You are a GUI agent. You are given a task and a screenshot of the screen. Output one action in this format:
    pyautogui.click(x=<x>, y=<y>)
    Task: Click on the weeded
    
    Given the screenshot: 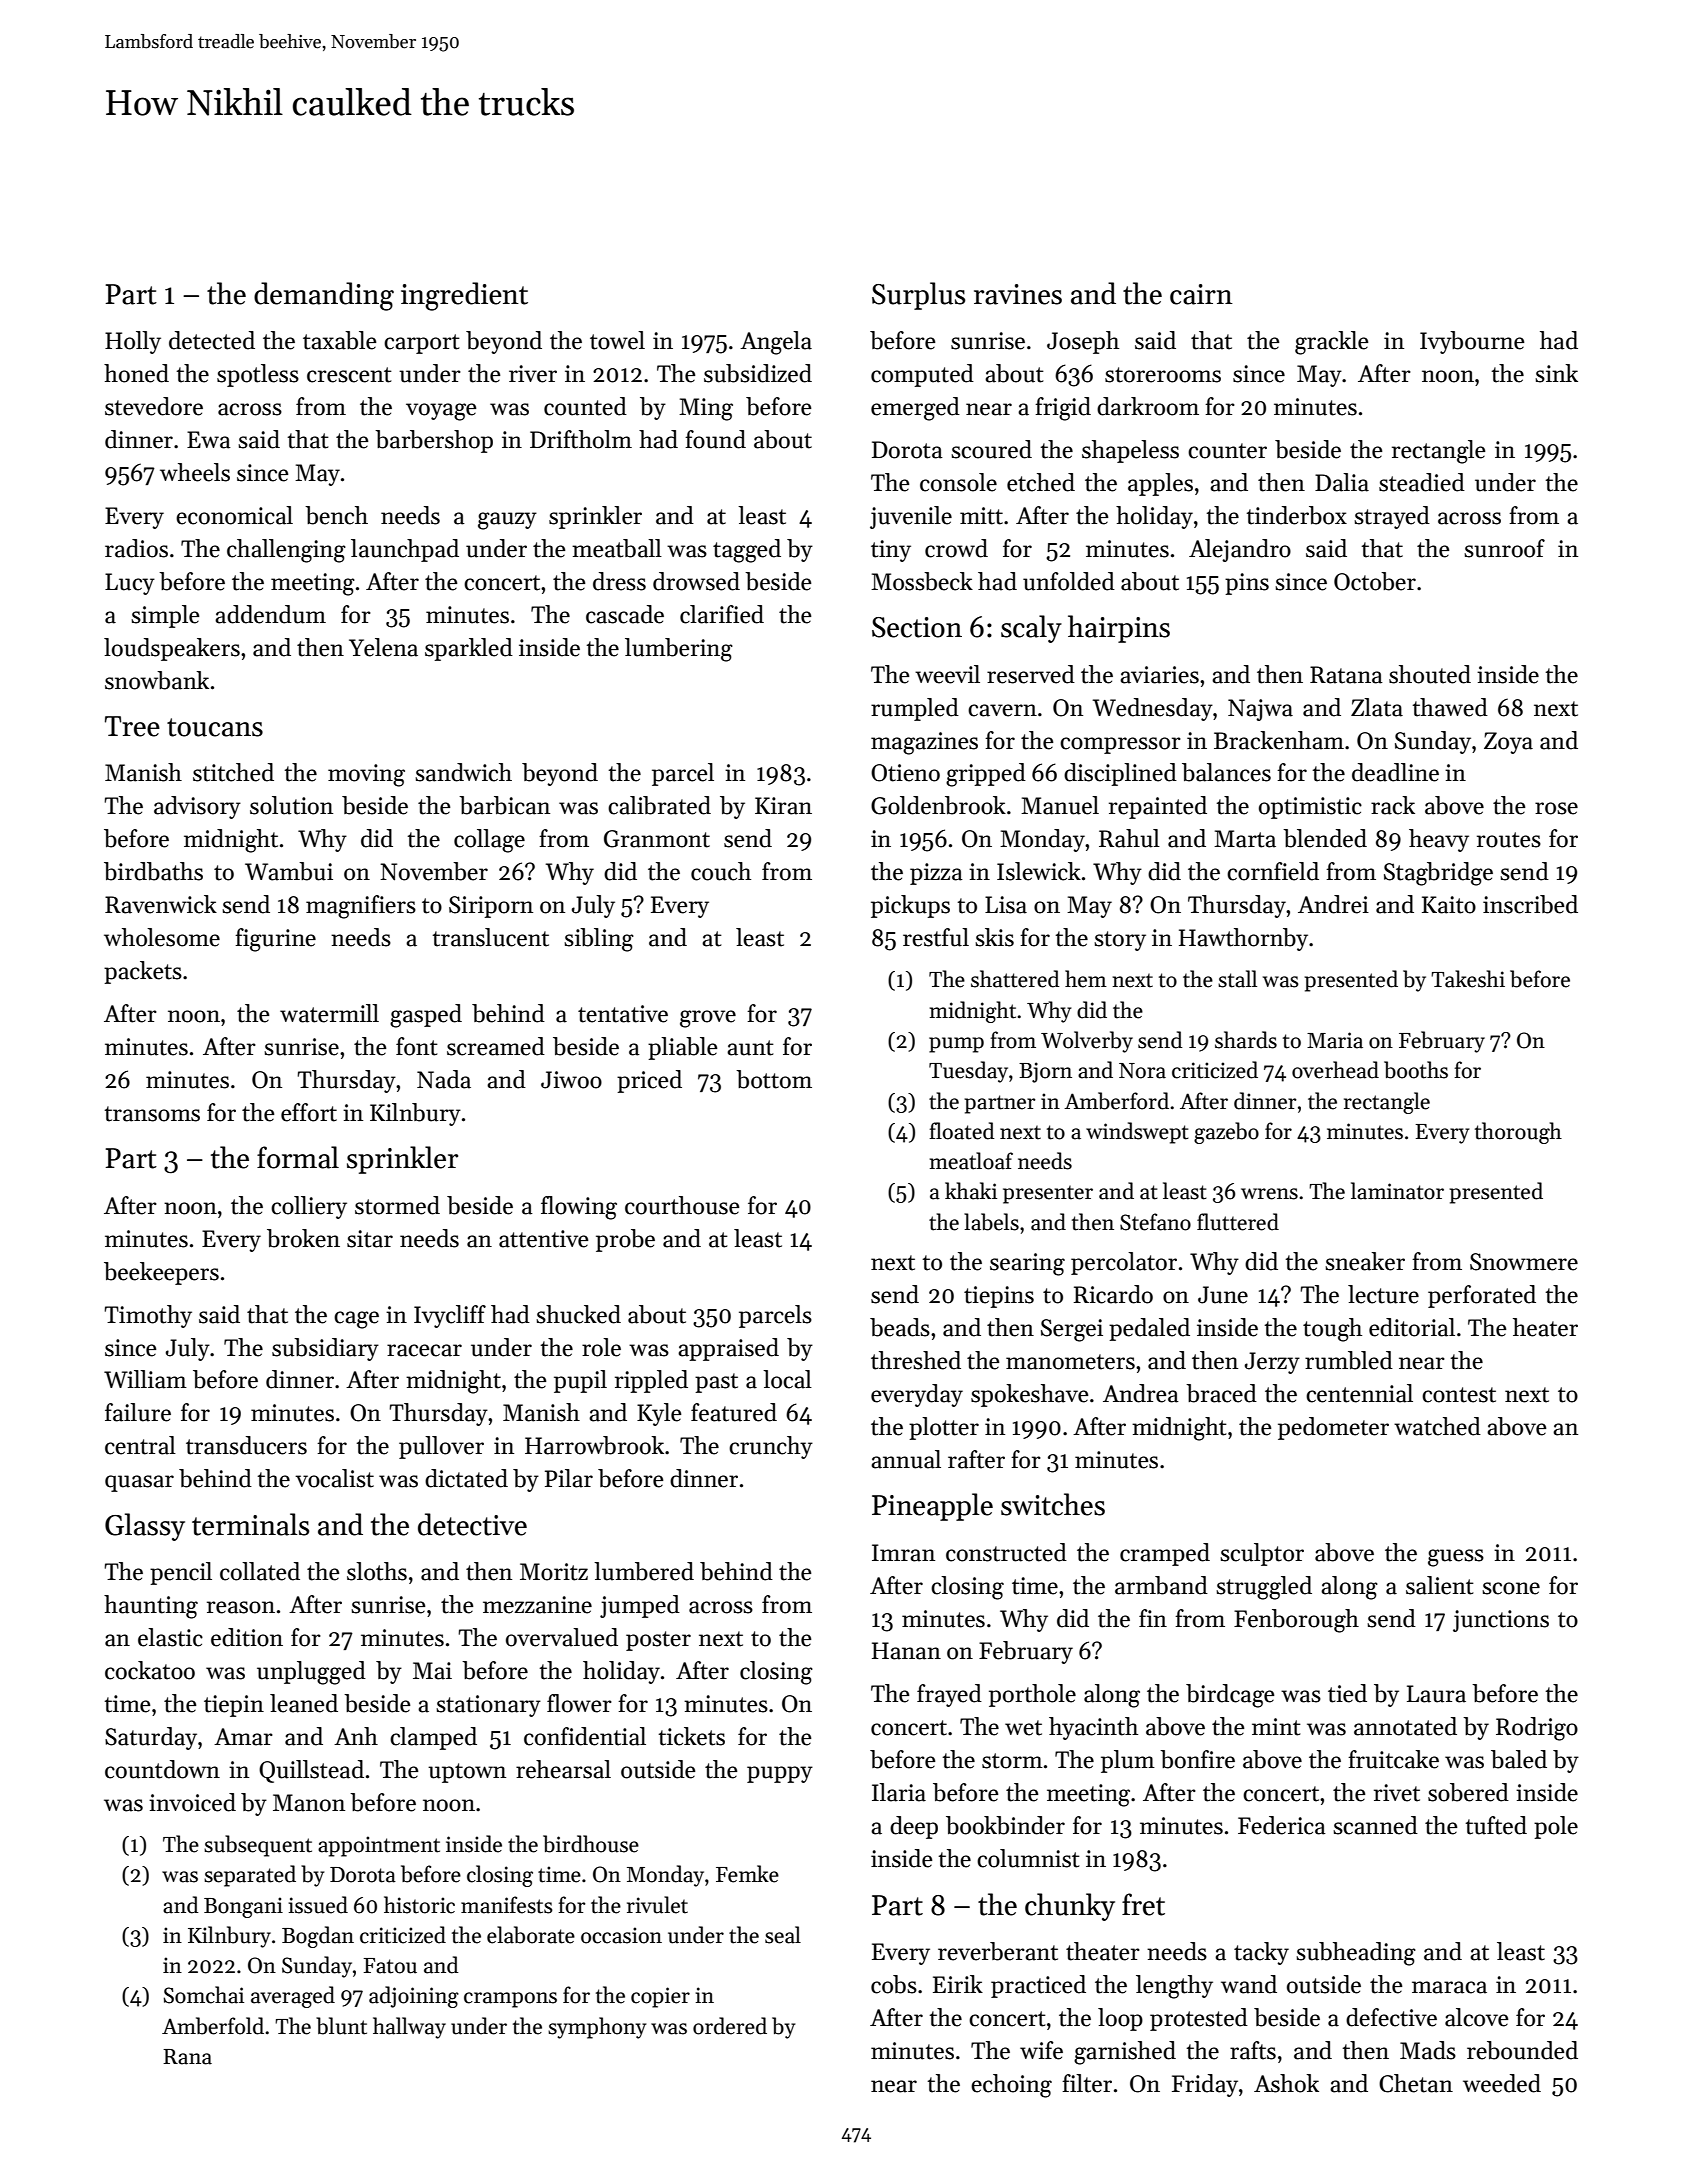 What is the action you would take?
    pyautogui.click(x=1502, y=2083)
